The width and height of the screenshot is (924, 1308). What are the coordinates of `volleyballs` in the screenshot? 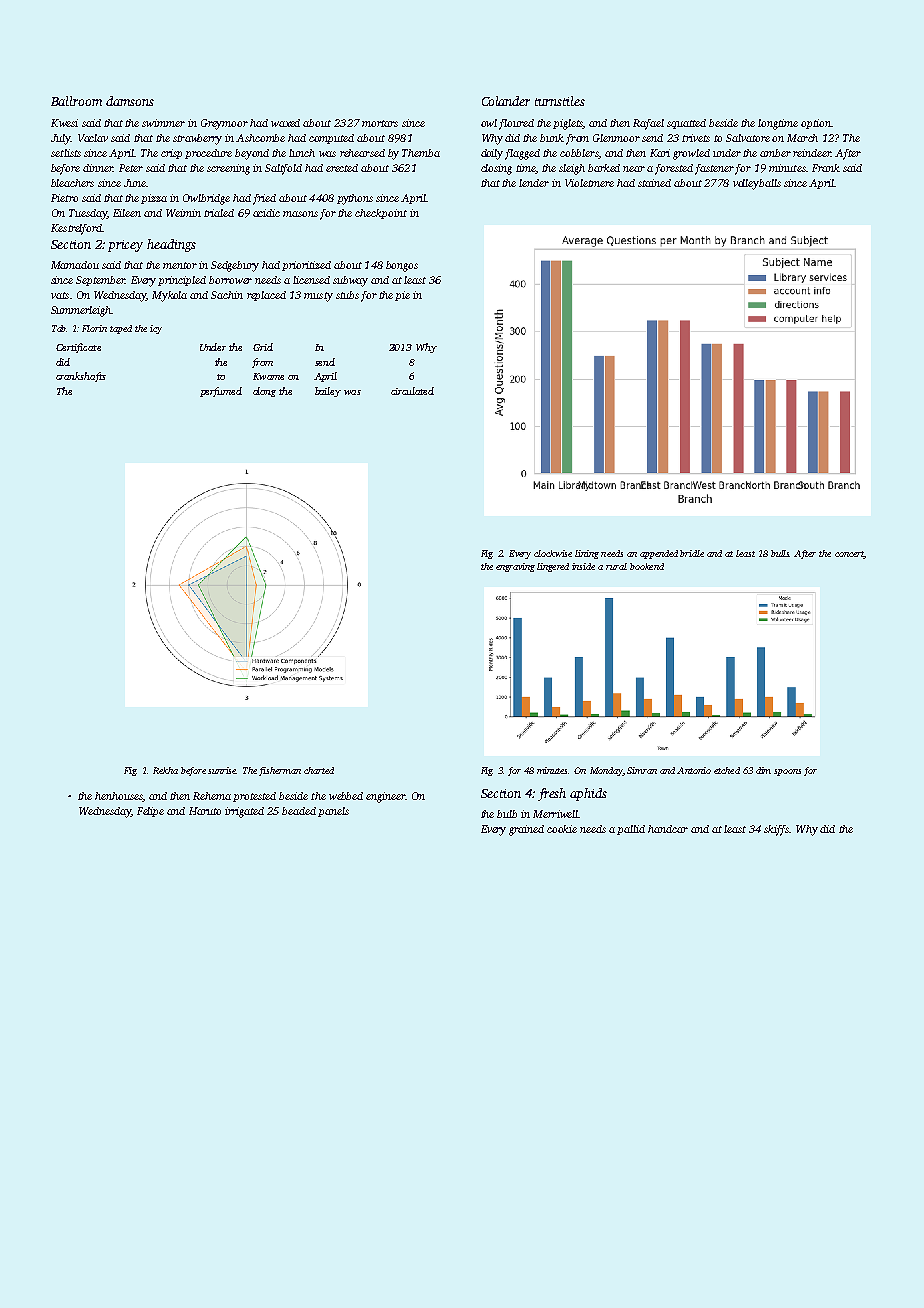 It's located at (757, 184).
